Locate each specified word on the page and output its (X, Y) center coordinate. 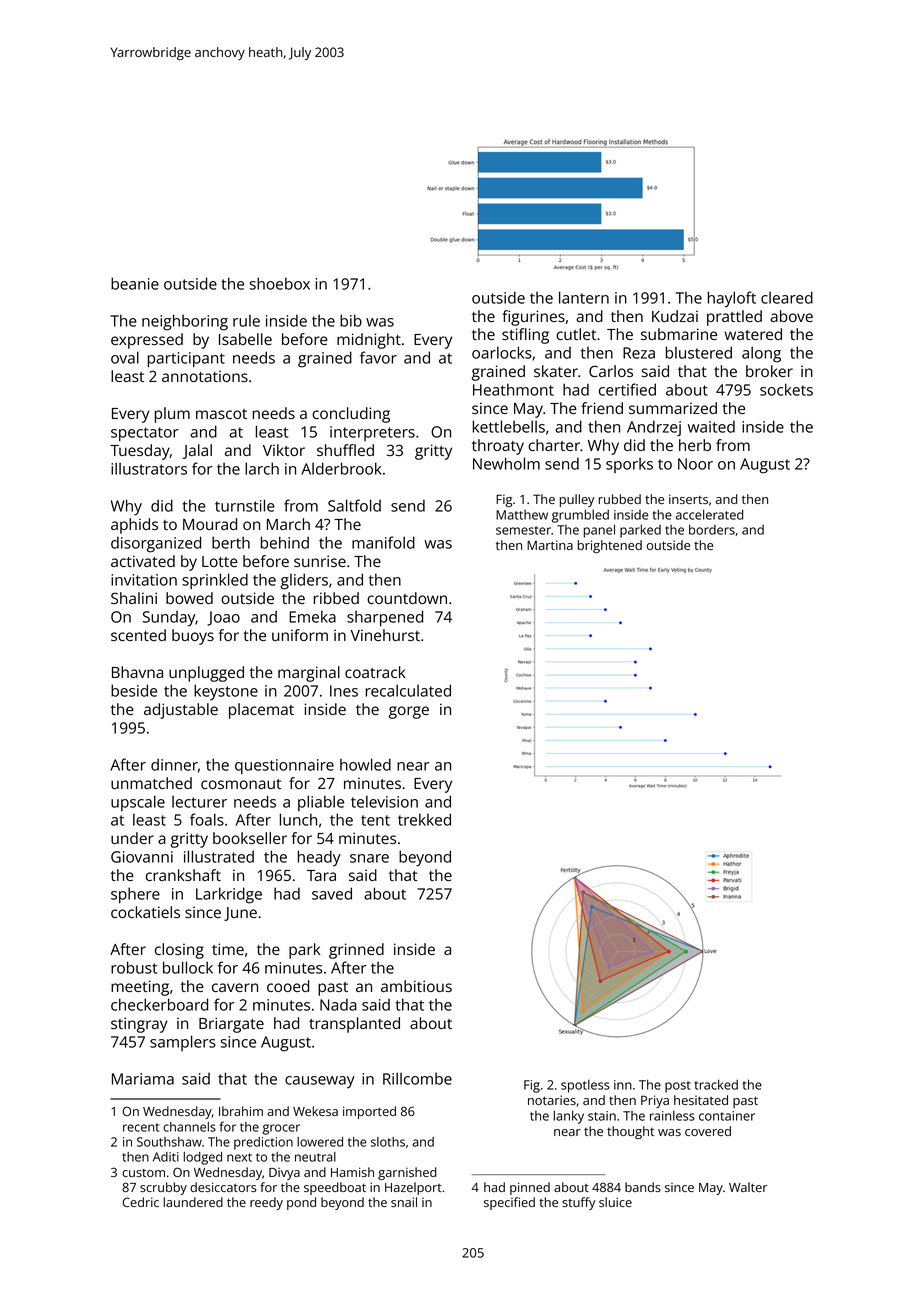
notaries (552, 1100)
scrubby (163, 1188)
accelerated (709, 514)
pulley (577, 500)
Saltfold (354, 505)
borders (712, 529)
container (727, 1116)
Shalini (134, 598)
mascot (221, 414)
